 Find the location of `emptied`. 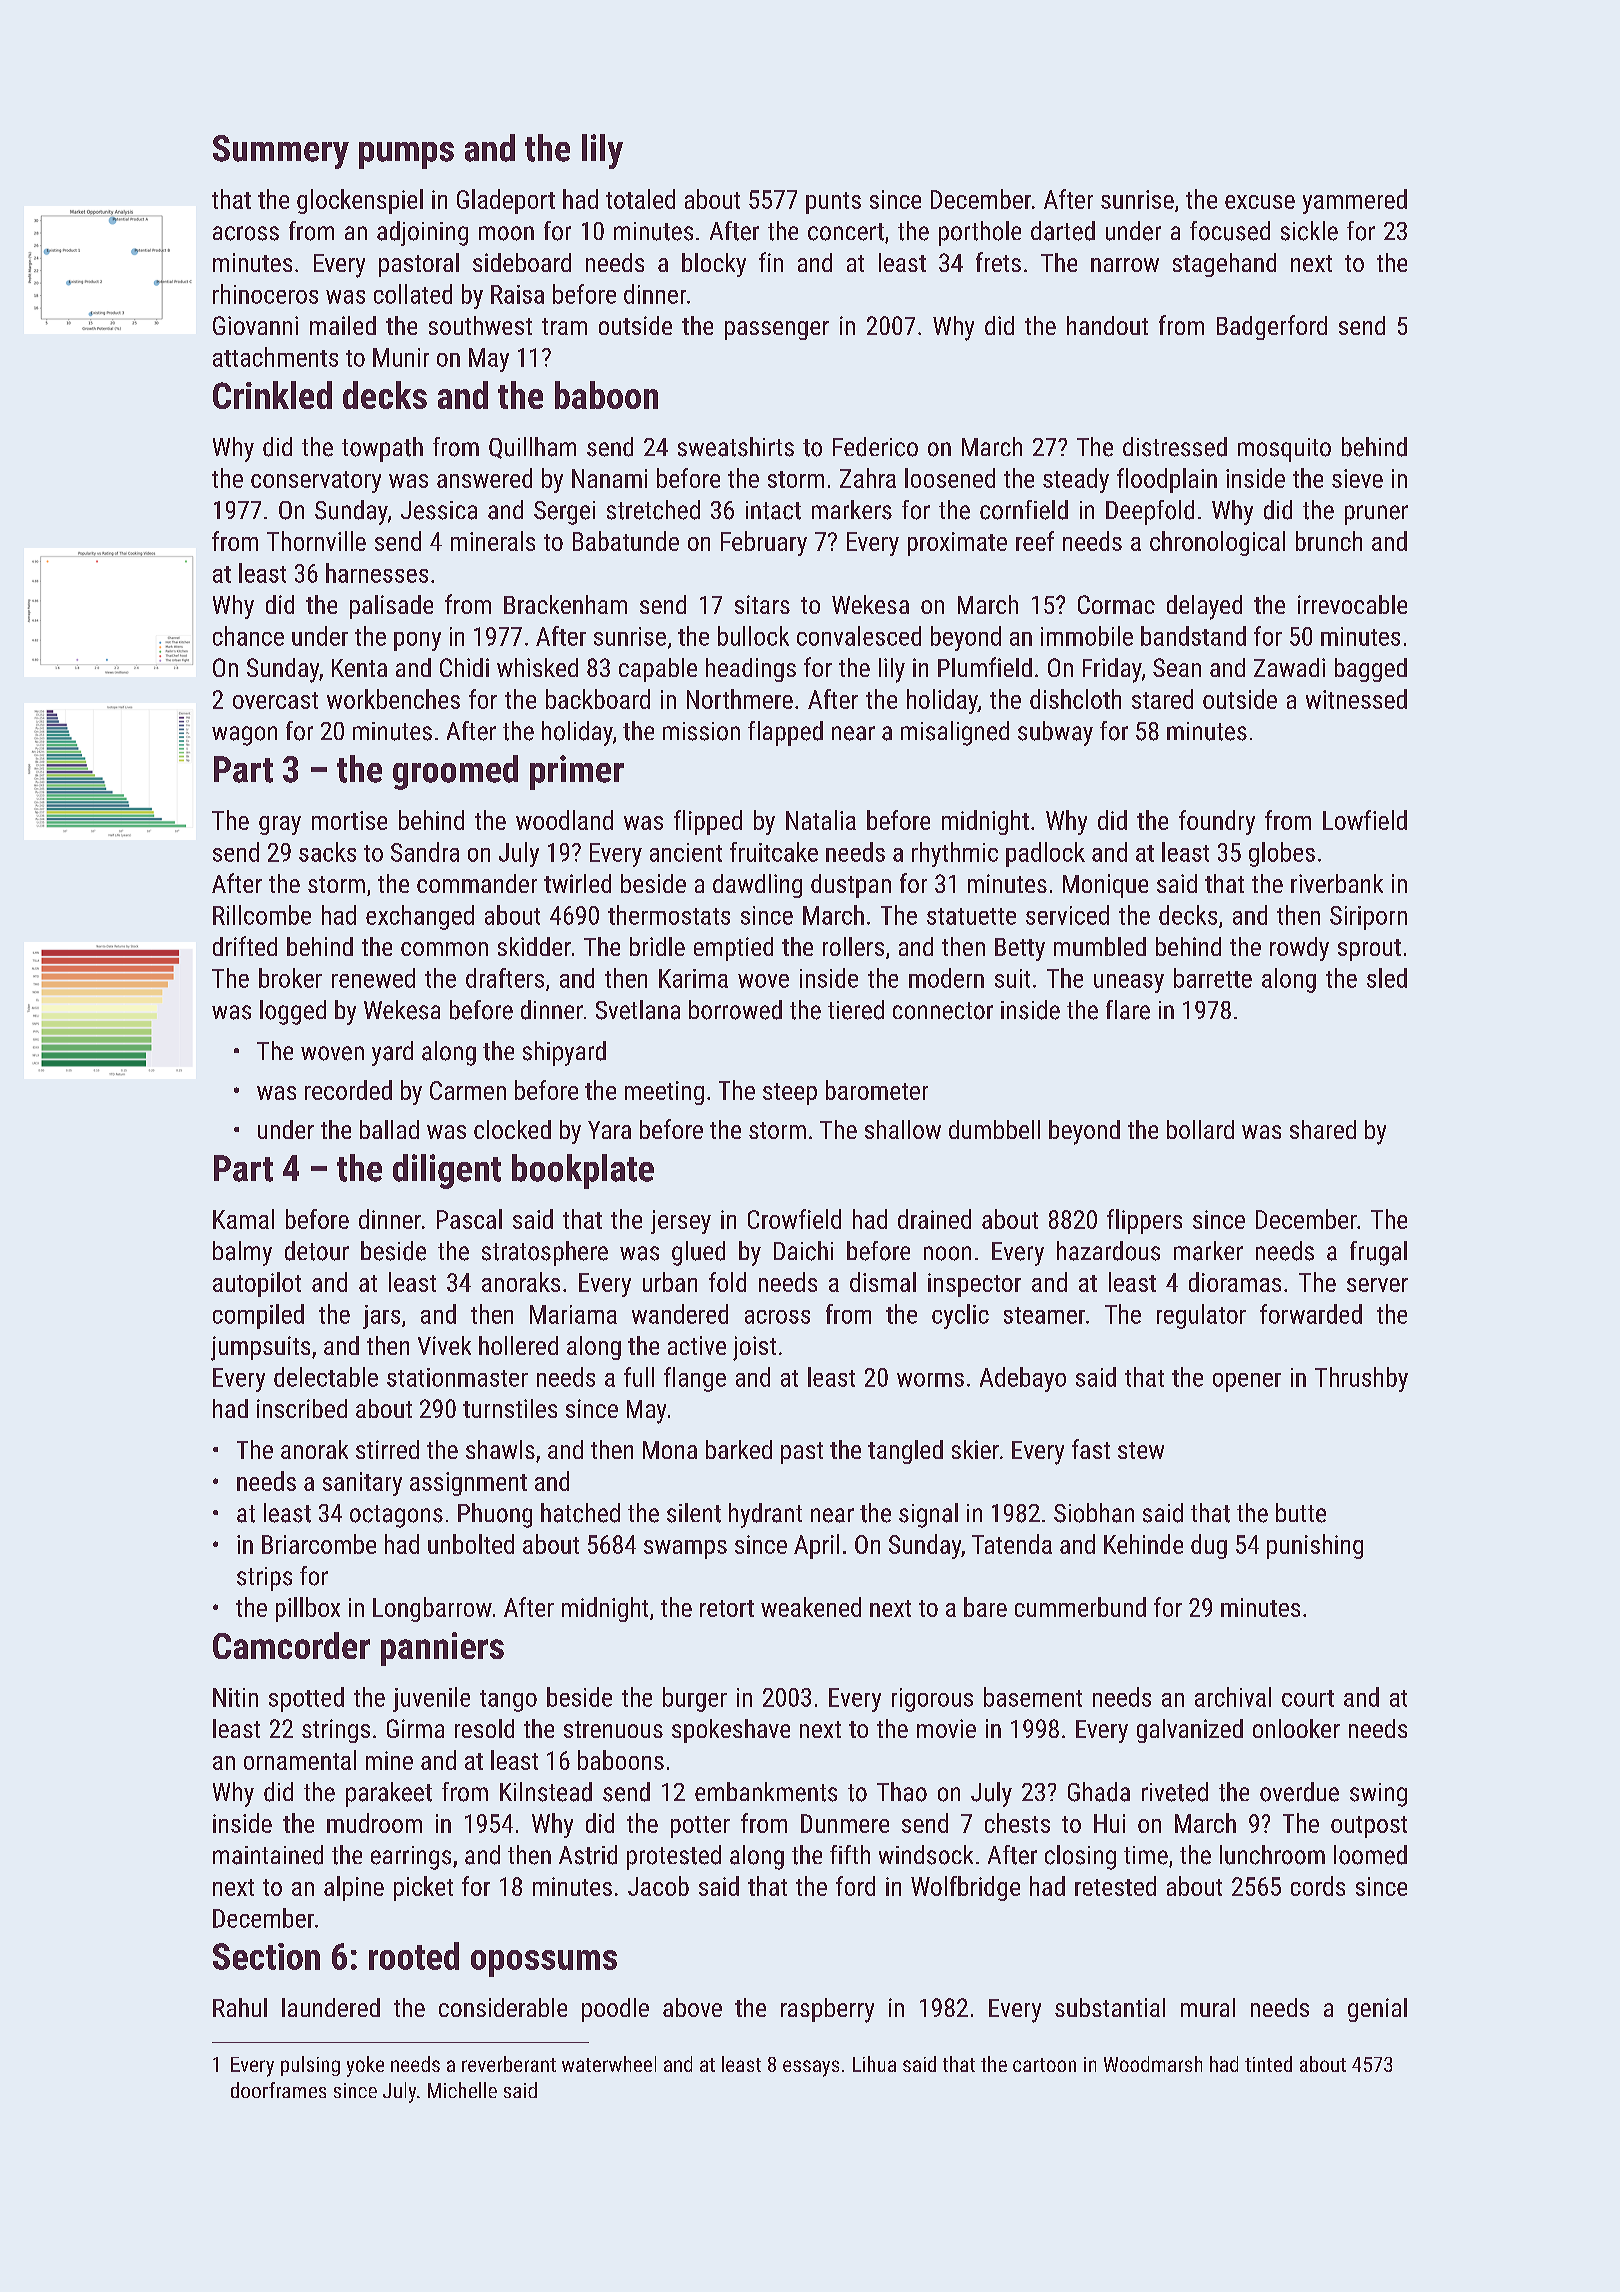

emptied is located at coordinates (733, 949).
